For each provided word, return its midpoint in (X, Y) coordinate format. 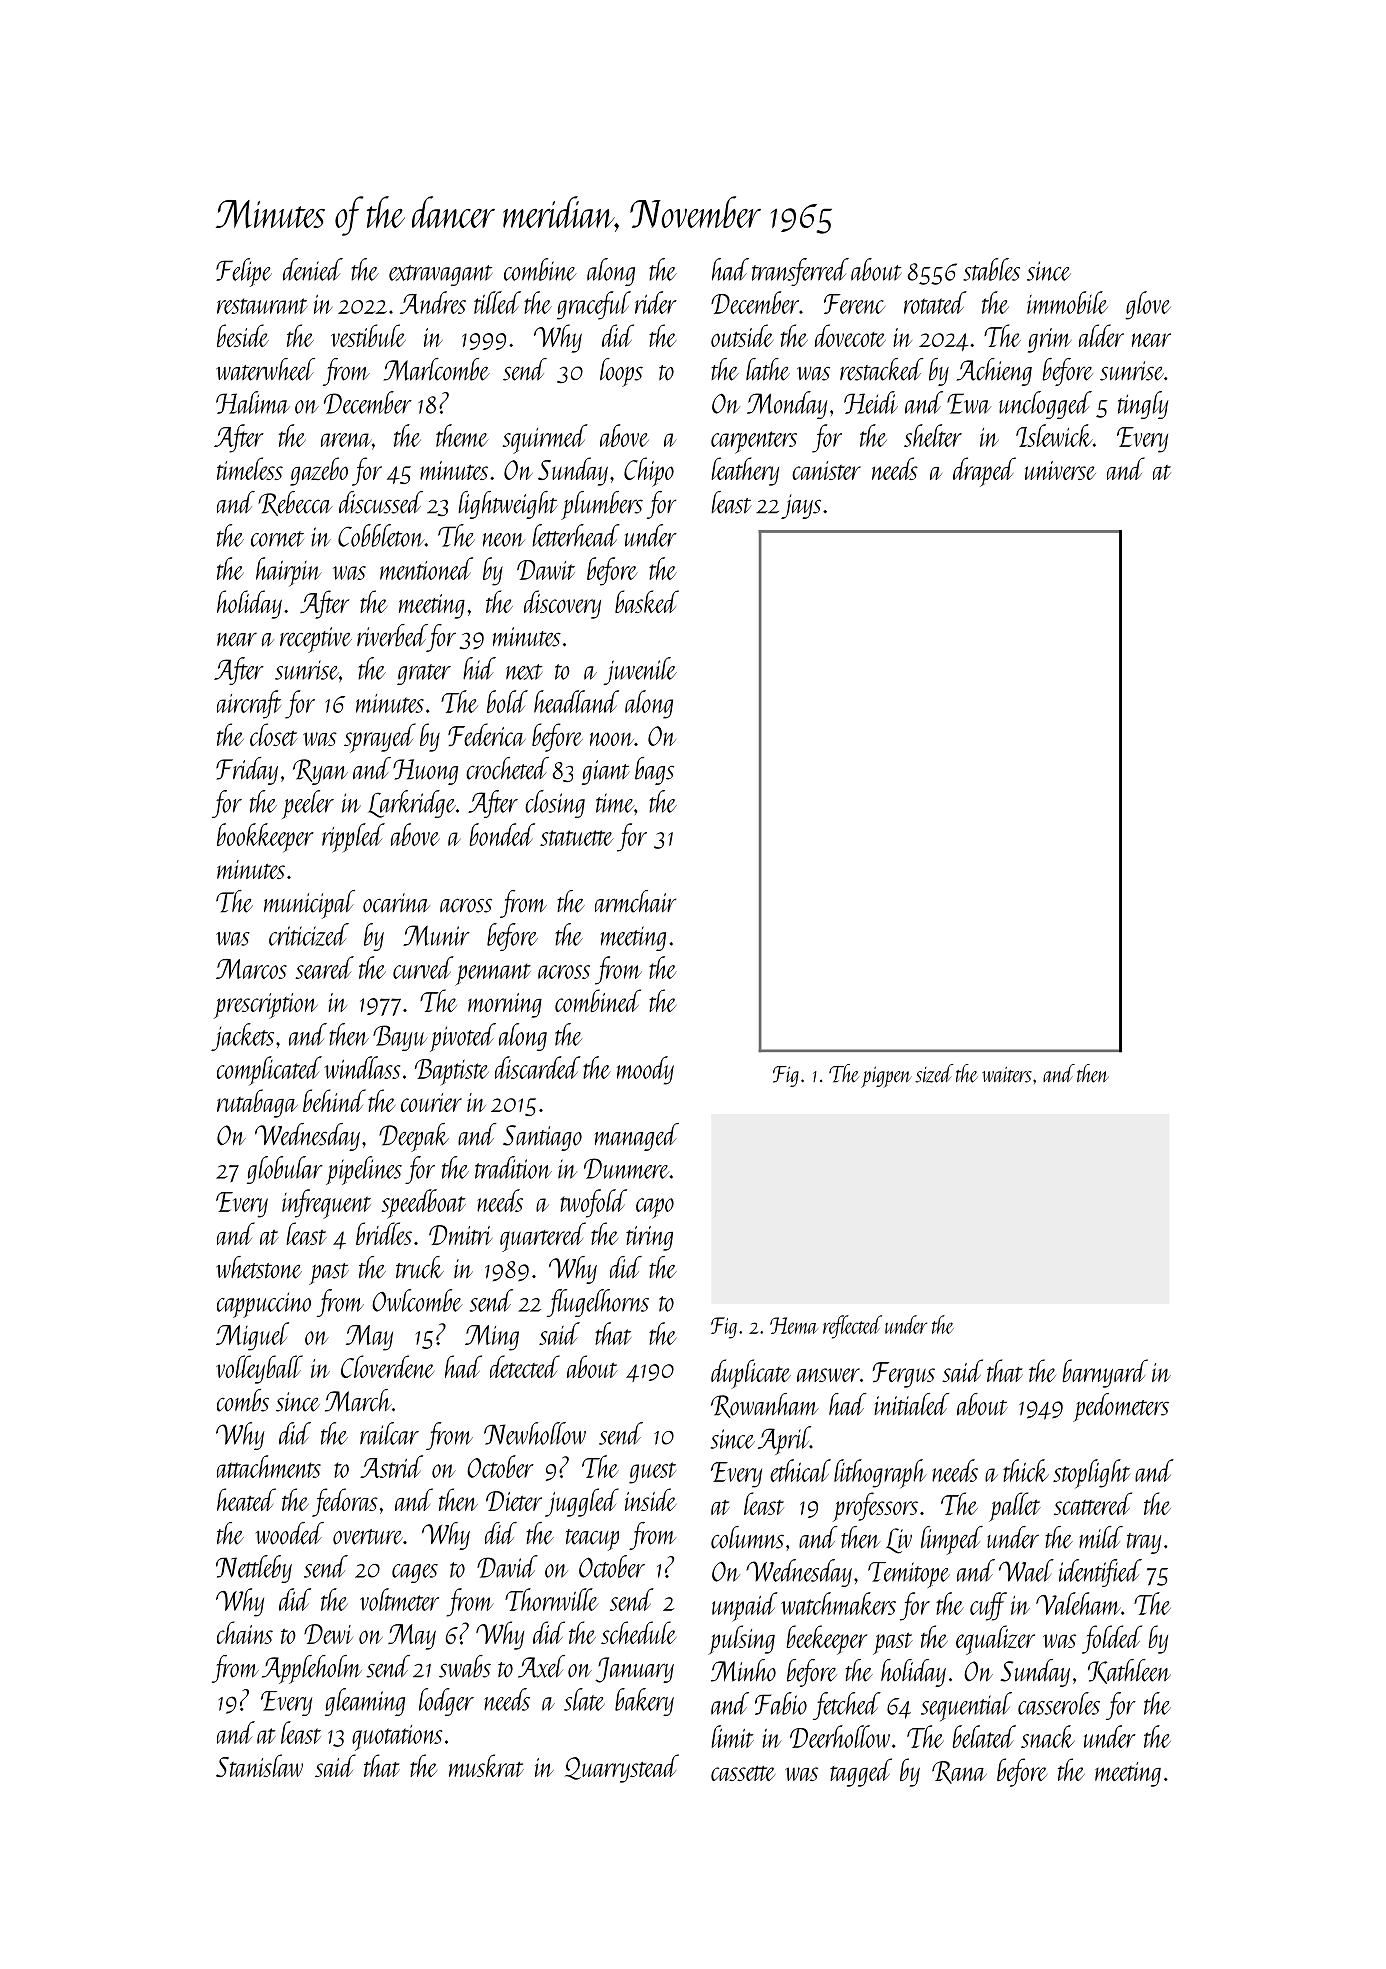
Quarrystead (622, 1768)
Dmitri (460, 1235)
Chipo (649, 472)
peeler (308, 804)
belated (984, 1736)
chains (245, 1632)
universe (1060, 470)
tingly (1143, 405)
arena (346, 440)
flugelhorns (598, 1303)
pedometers (1121, 1407)
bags (654, 771)
